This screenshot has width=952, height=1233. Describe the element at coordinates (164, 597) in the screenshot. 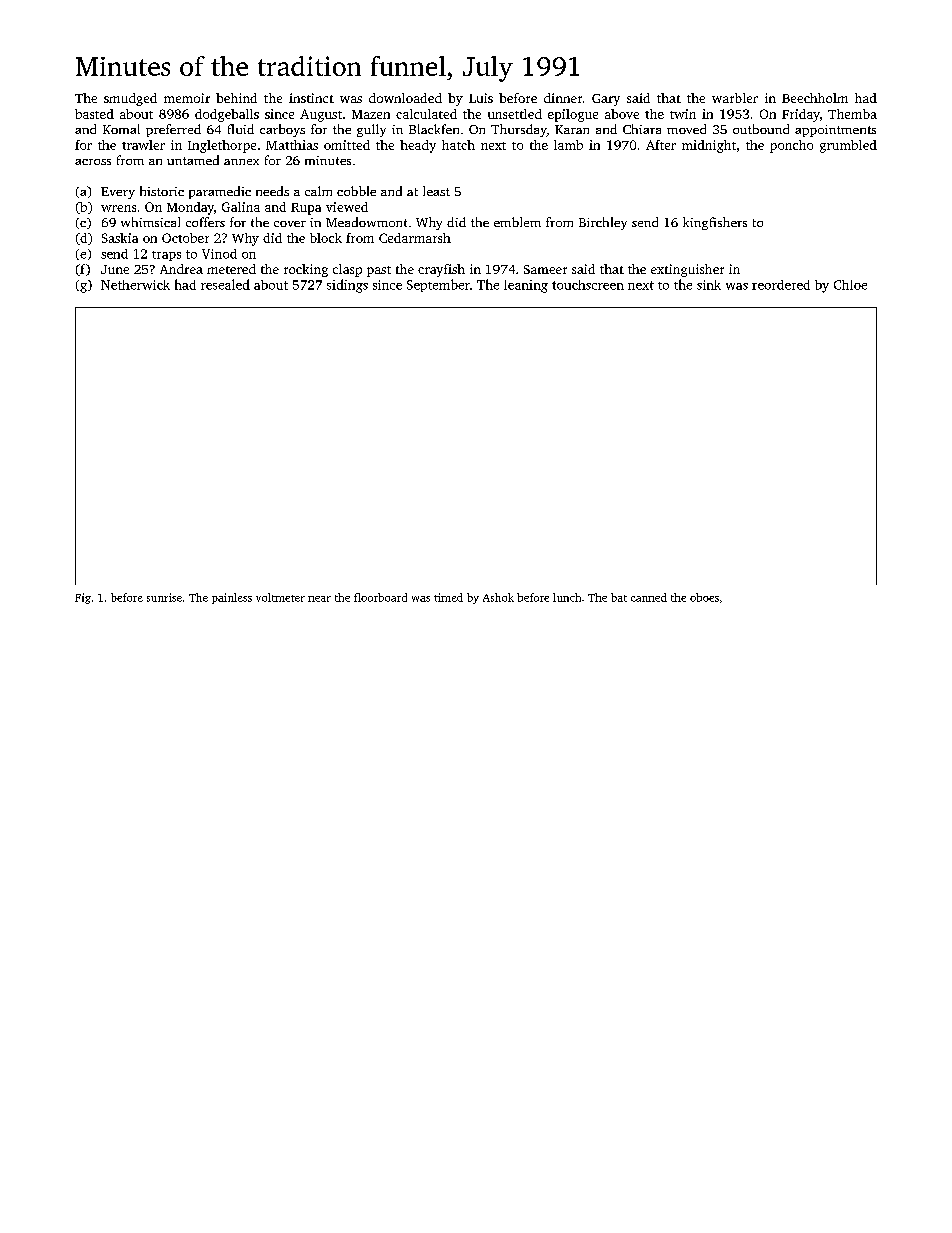

I see `sunrise` at that location.
